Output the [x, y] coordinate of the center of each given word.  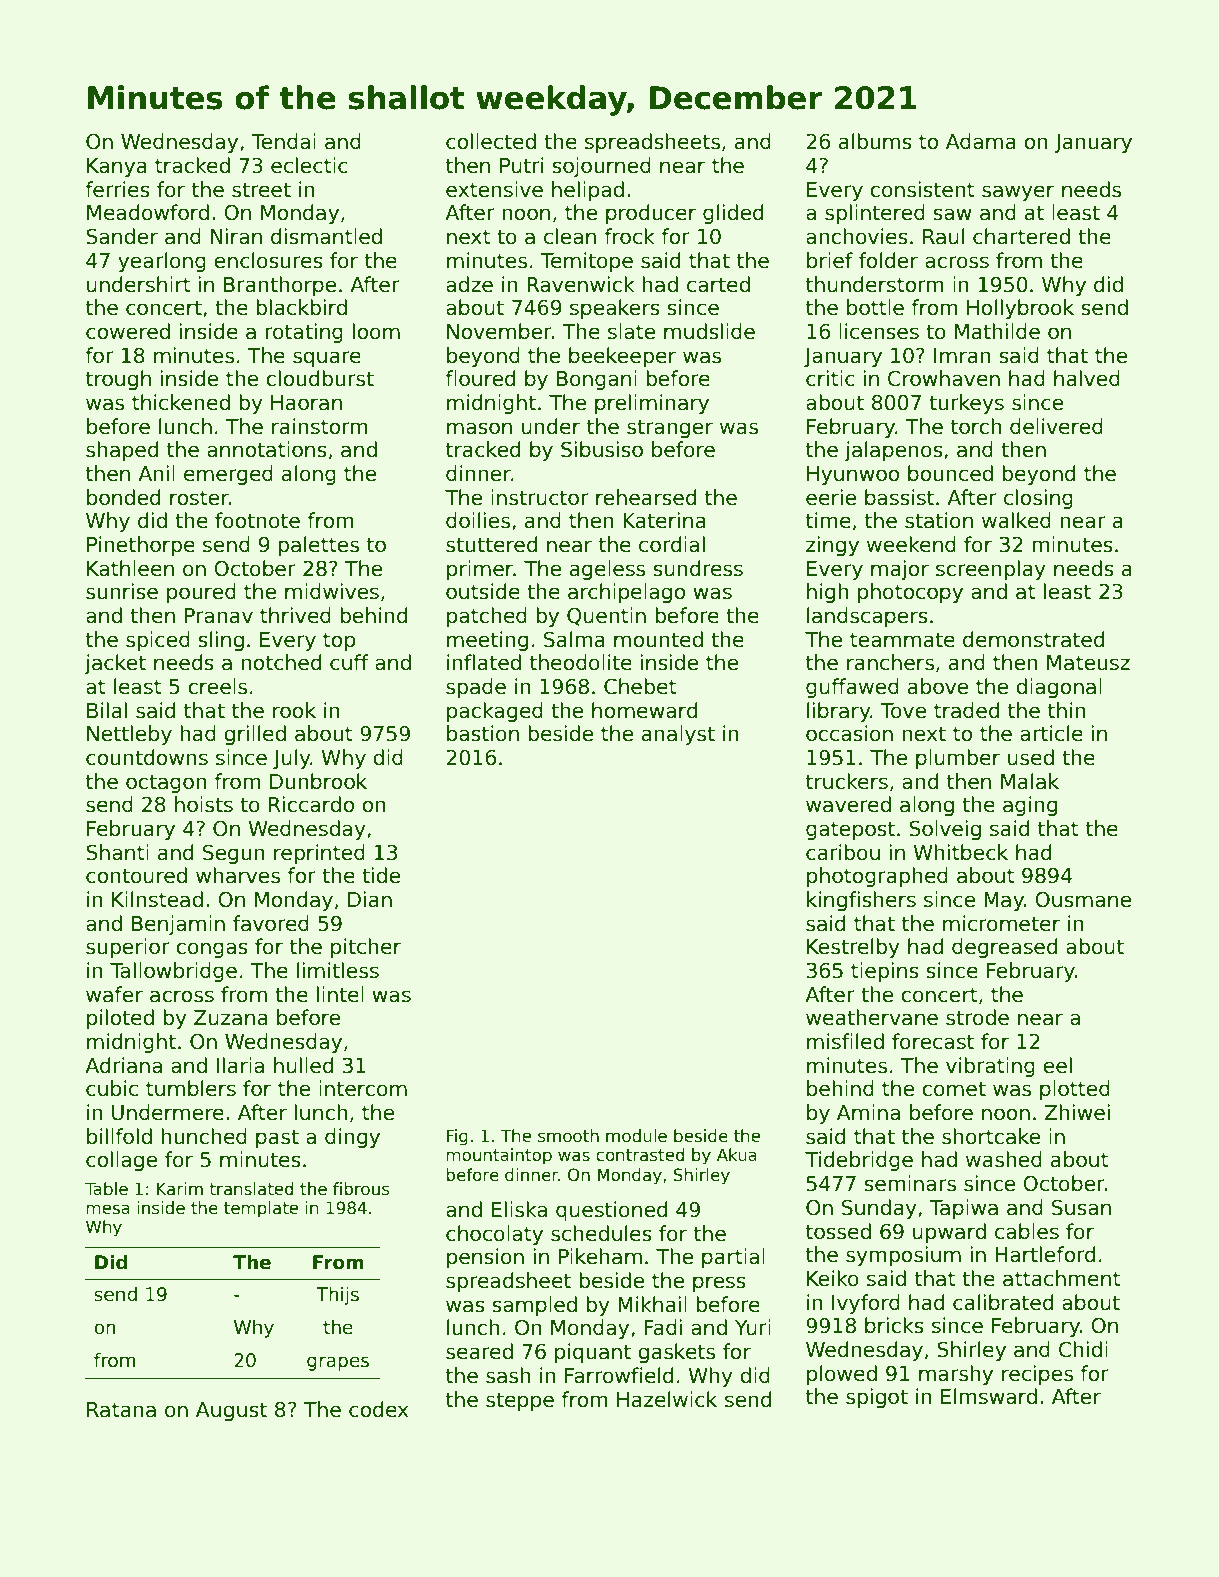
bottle [875, 307]
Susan [1081, 1207]
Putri [521, 165]
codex [378, 1409]
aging [1030, 806]
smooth [568, 1136]
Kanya [117, 167]
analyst [678, 735]
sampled [534, 1306]
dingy [352, 1138]
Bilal [107, 710]
